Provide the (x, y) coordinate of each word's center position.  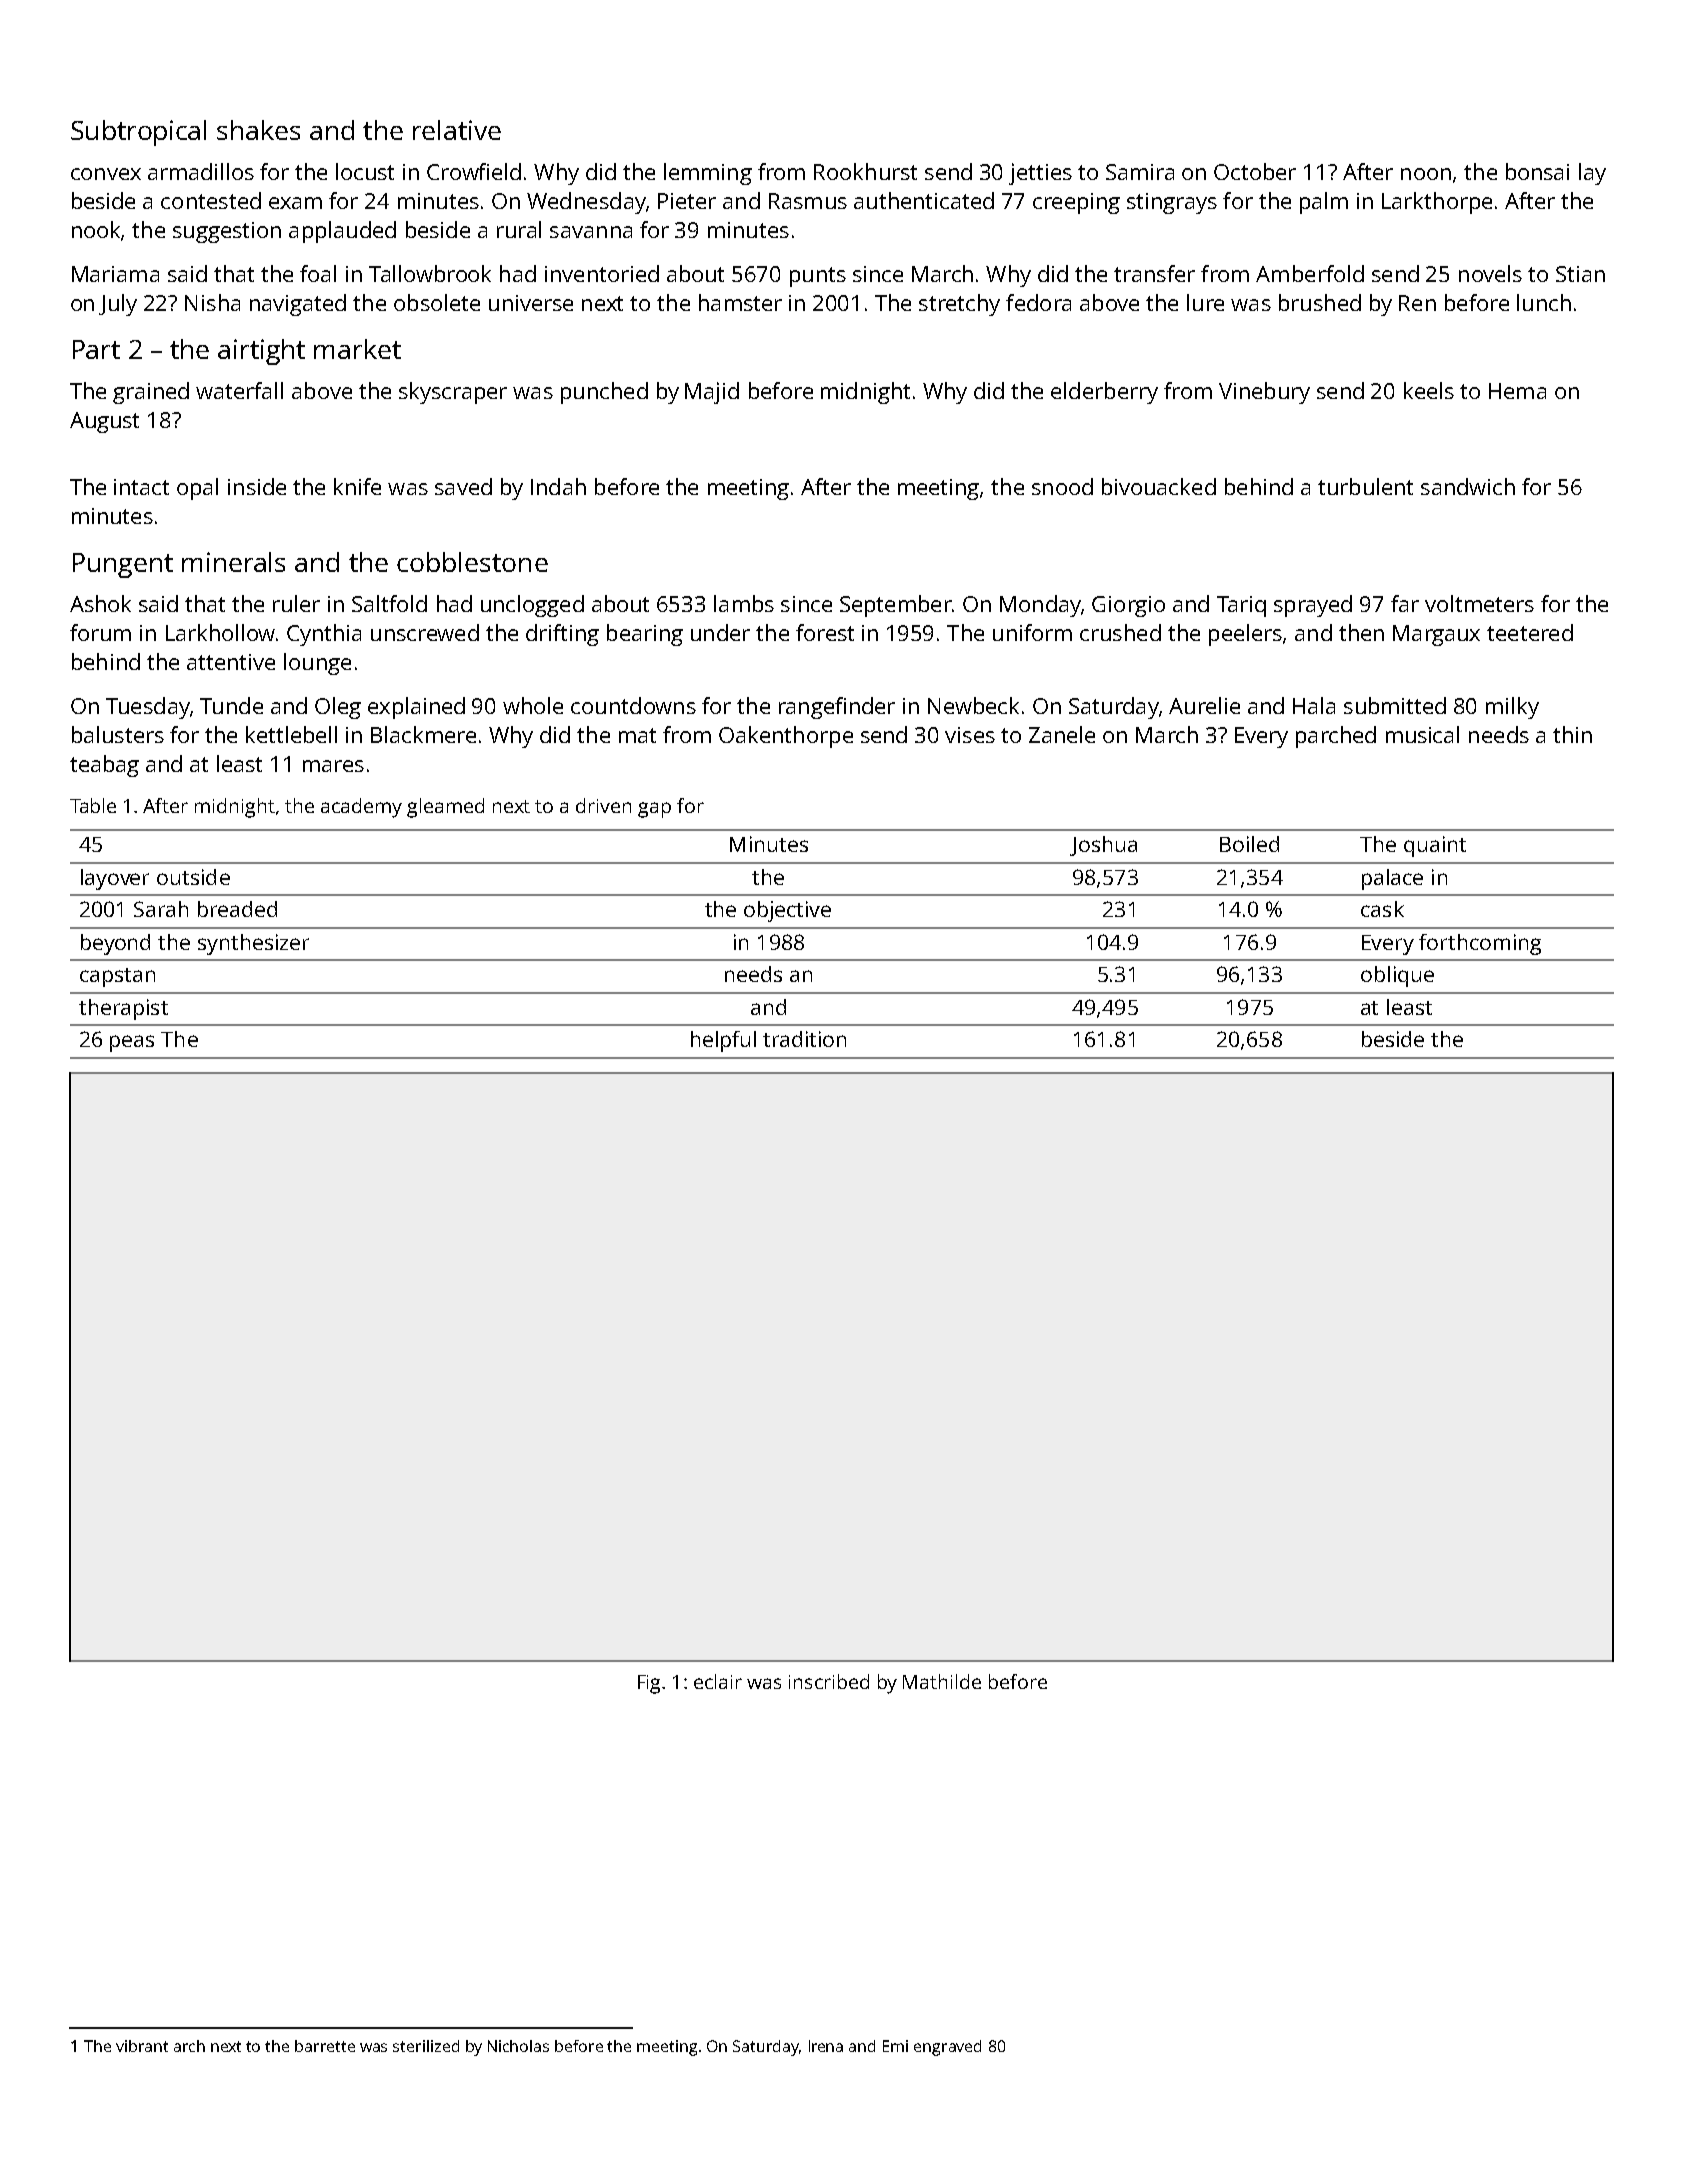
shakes (258, 130)
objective (787, 911)
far (1405, 603)
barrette (325, 2046)
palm (1324, 203)
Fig (649, 1684)
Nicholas (518, 2046)
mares (333, 766)
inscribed (829, 1681)
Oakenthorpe (786, 737)
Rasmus (808, 201)
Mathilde (942, 1681)
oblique (1397, 976)
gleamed (445, 808)
